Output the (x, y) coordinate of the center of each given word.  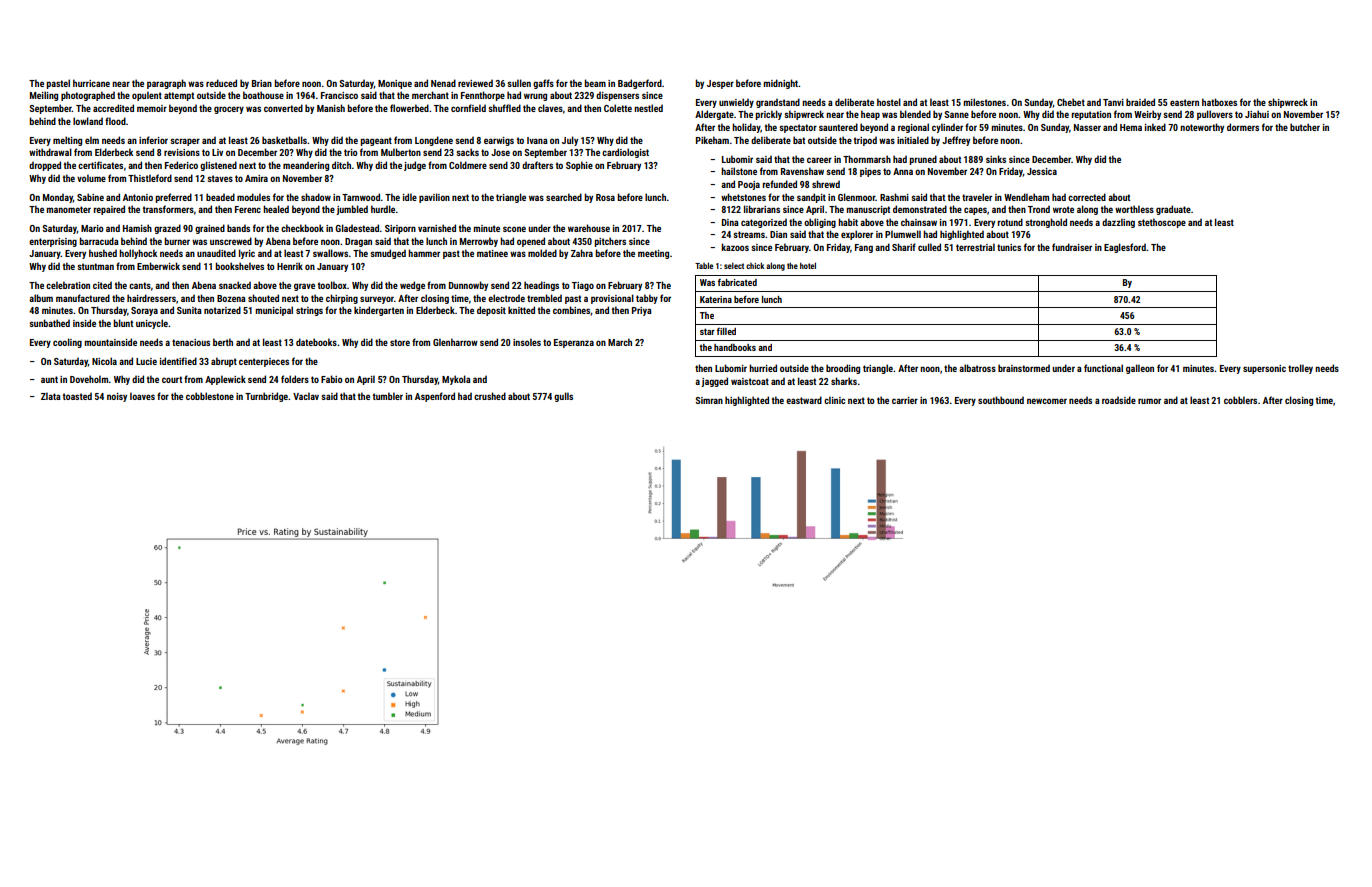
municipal (274, 311)
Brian (262, 83)
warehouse (589, 228)
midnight (780, 84)
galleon (1140, 369)
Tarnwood (361, 197)
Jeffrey (956, 141)
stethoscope (1162, 223)
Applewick (225, 380)
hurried (763, 368)
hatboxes (1219, 102)
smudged (388, 254)
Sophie (579, 166)
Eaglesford (1125, 248)
